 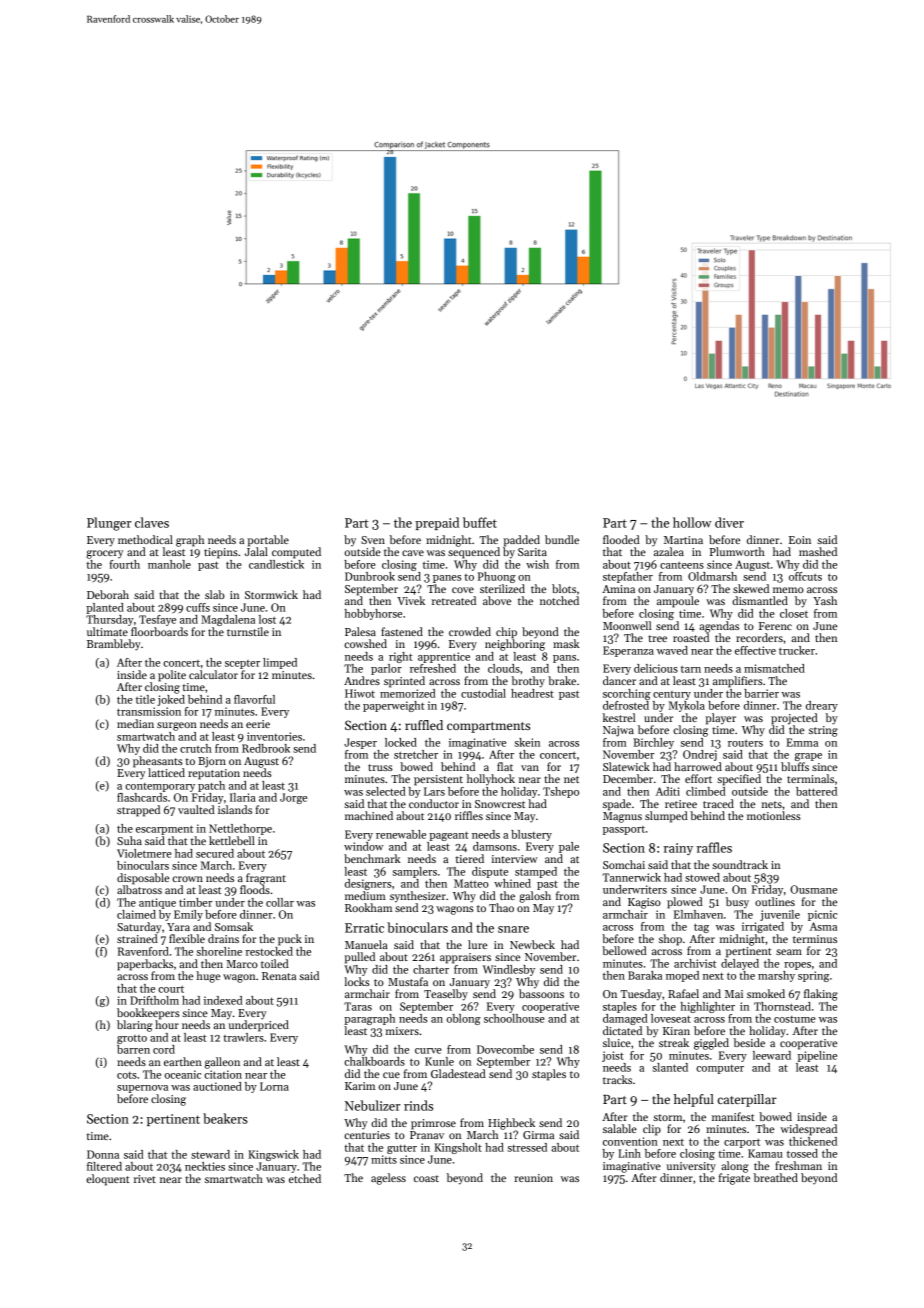 I want to click on claves, so click(x=152, y=522).
